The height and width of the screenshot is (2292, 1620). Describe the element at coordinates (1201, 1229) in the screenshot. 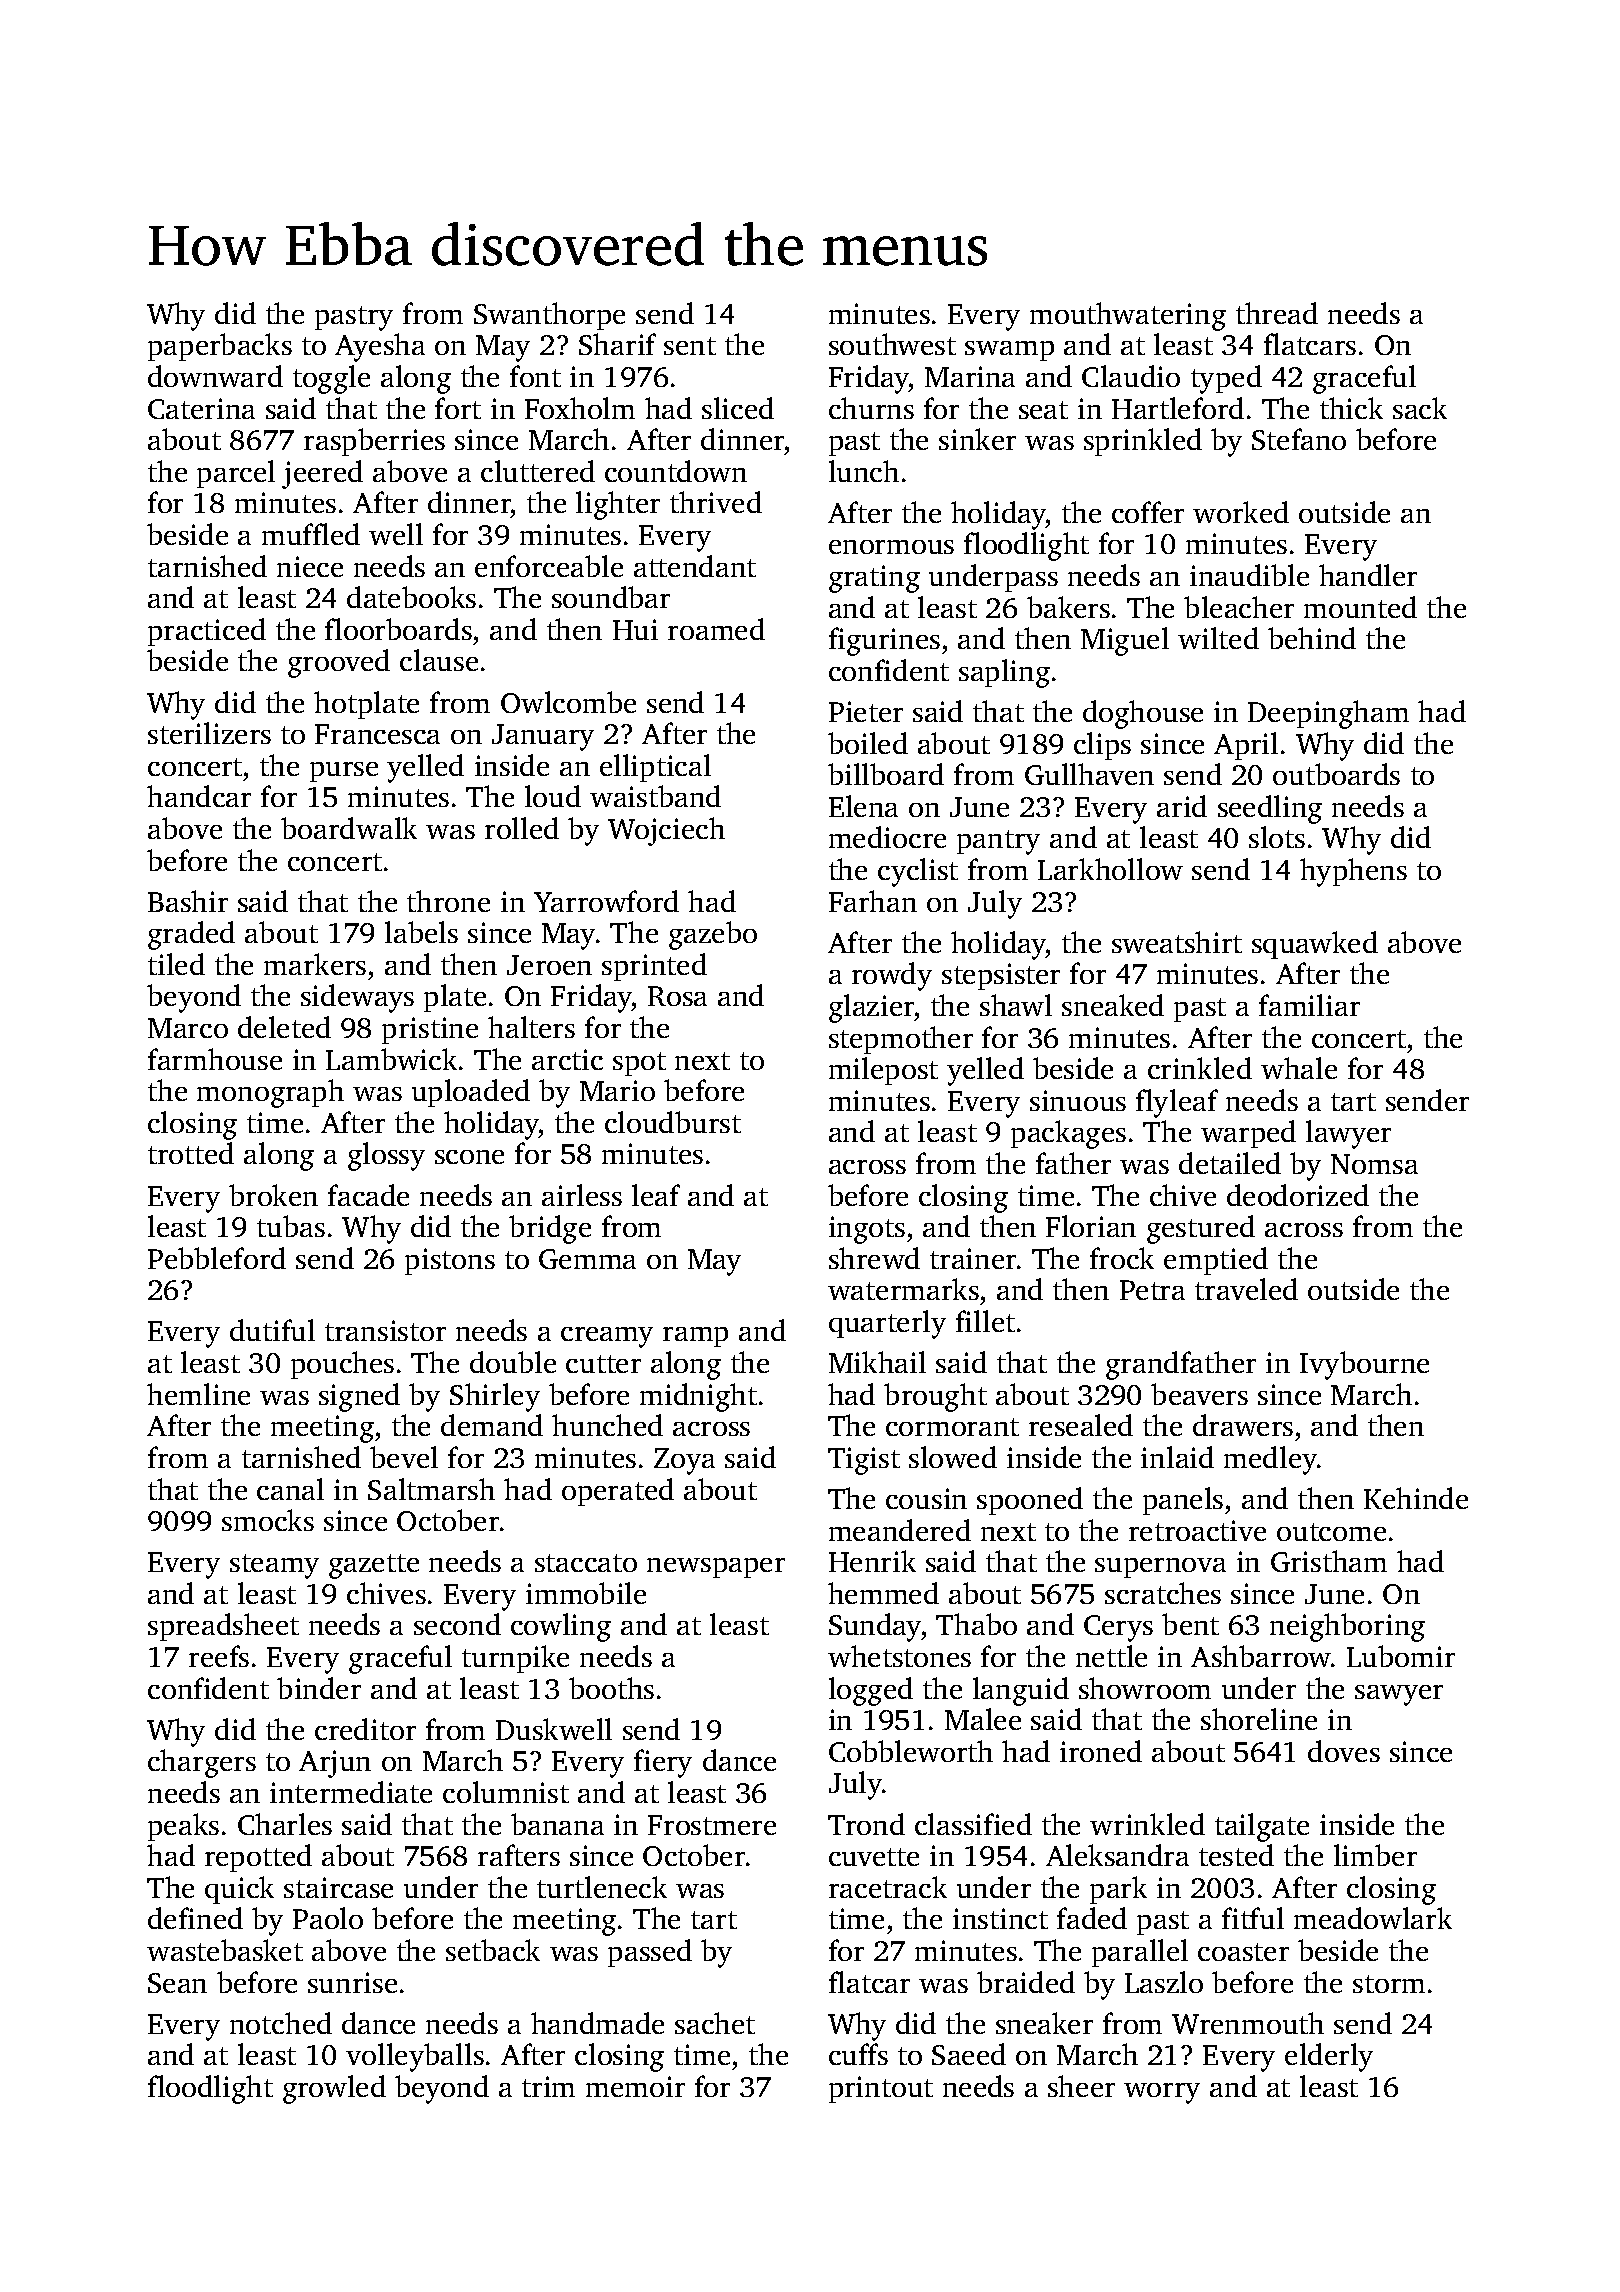

I see `gestured` at that location.
